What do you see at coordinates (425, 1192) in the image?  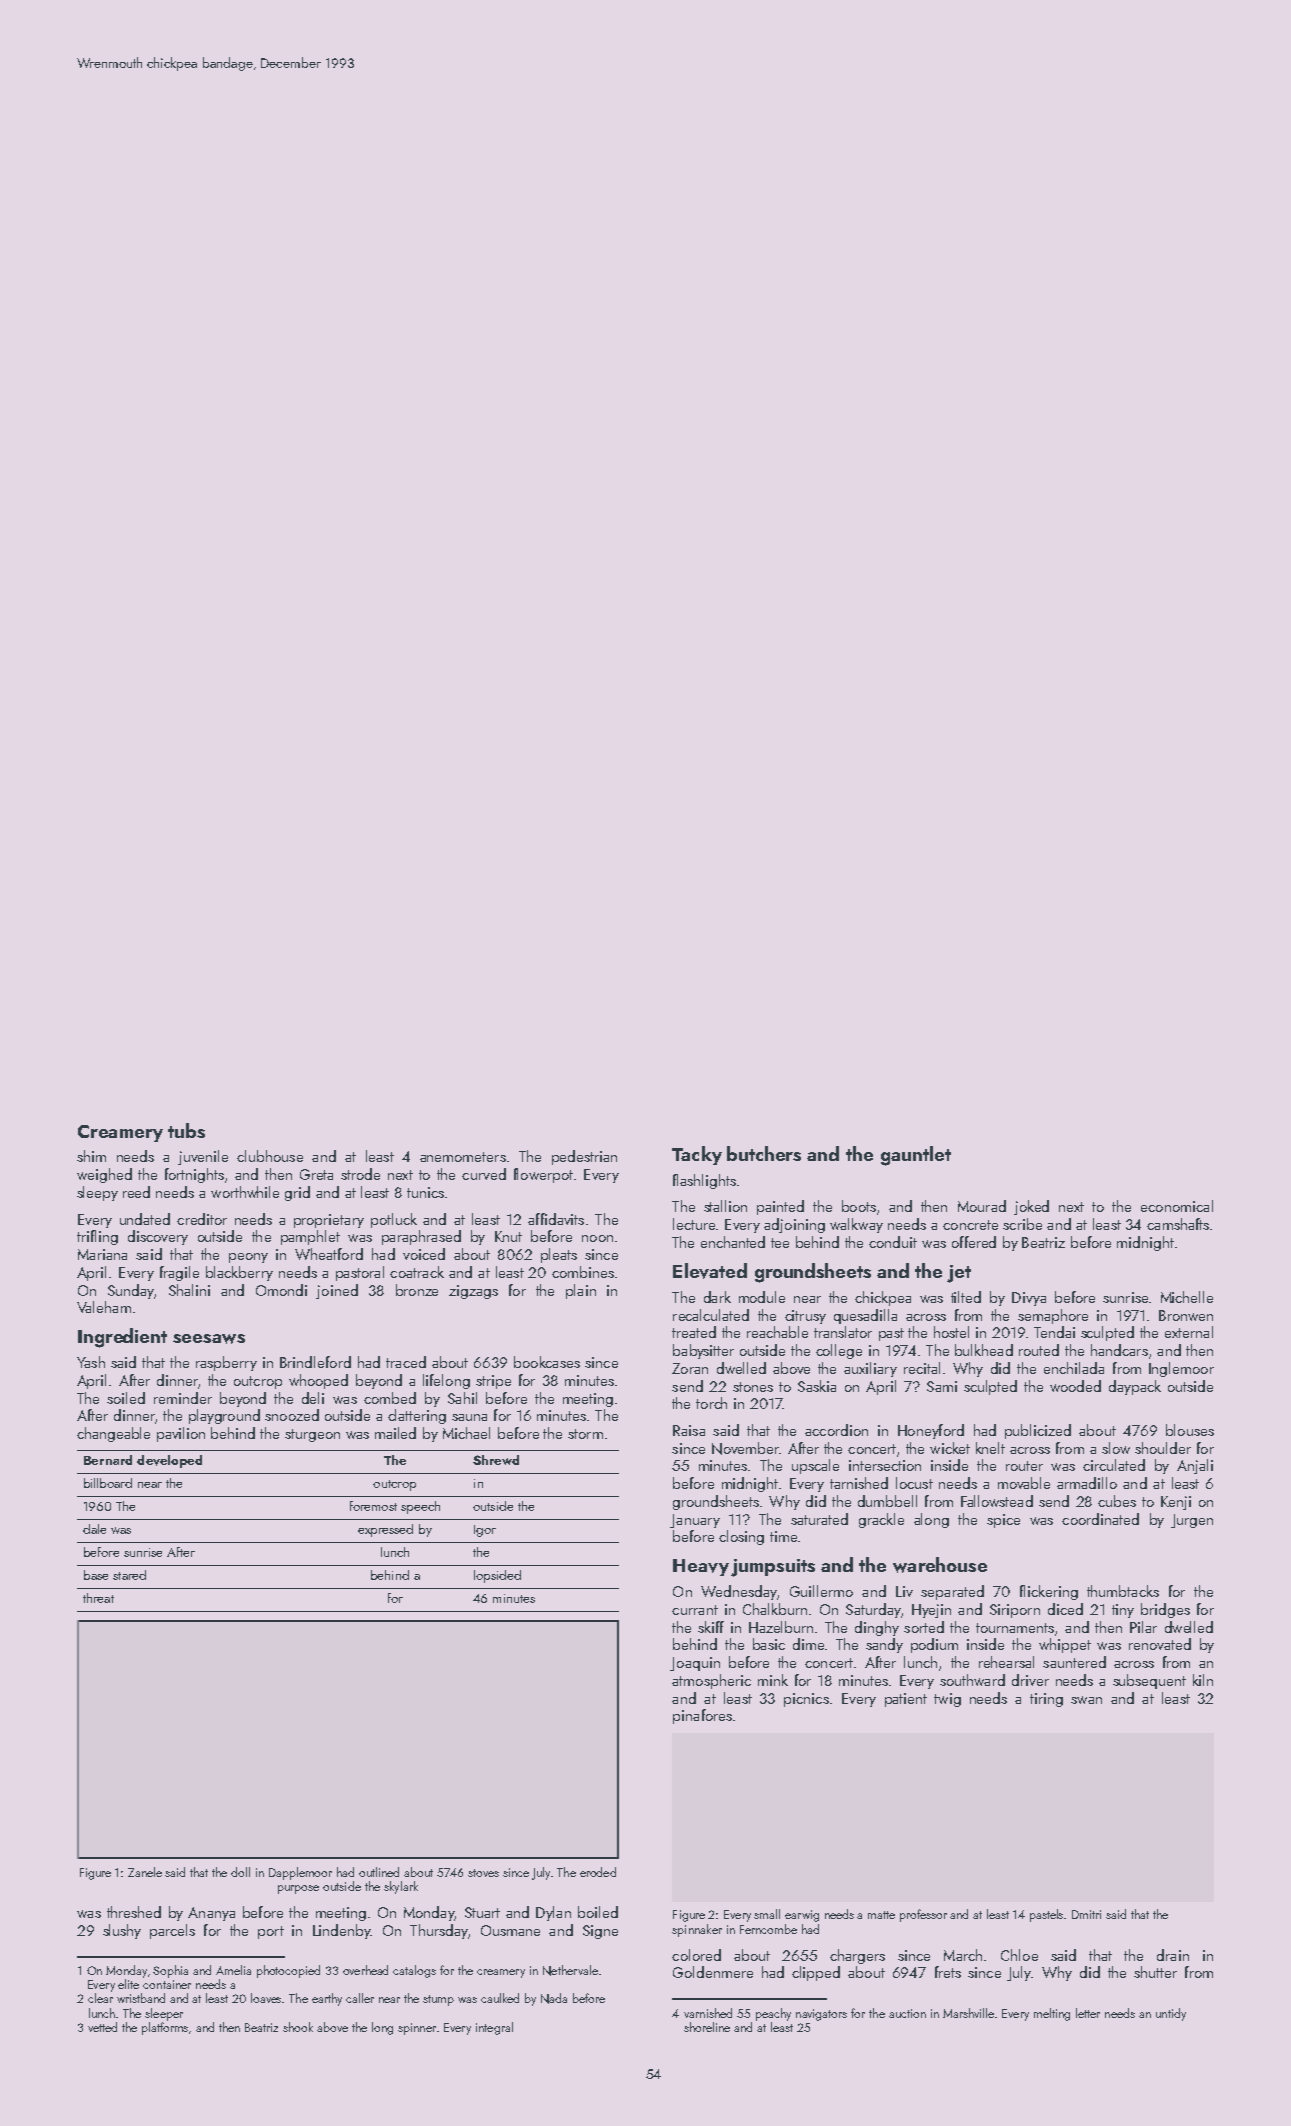 I see `tunics` at bounding box center [425, 1192].
